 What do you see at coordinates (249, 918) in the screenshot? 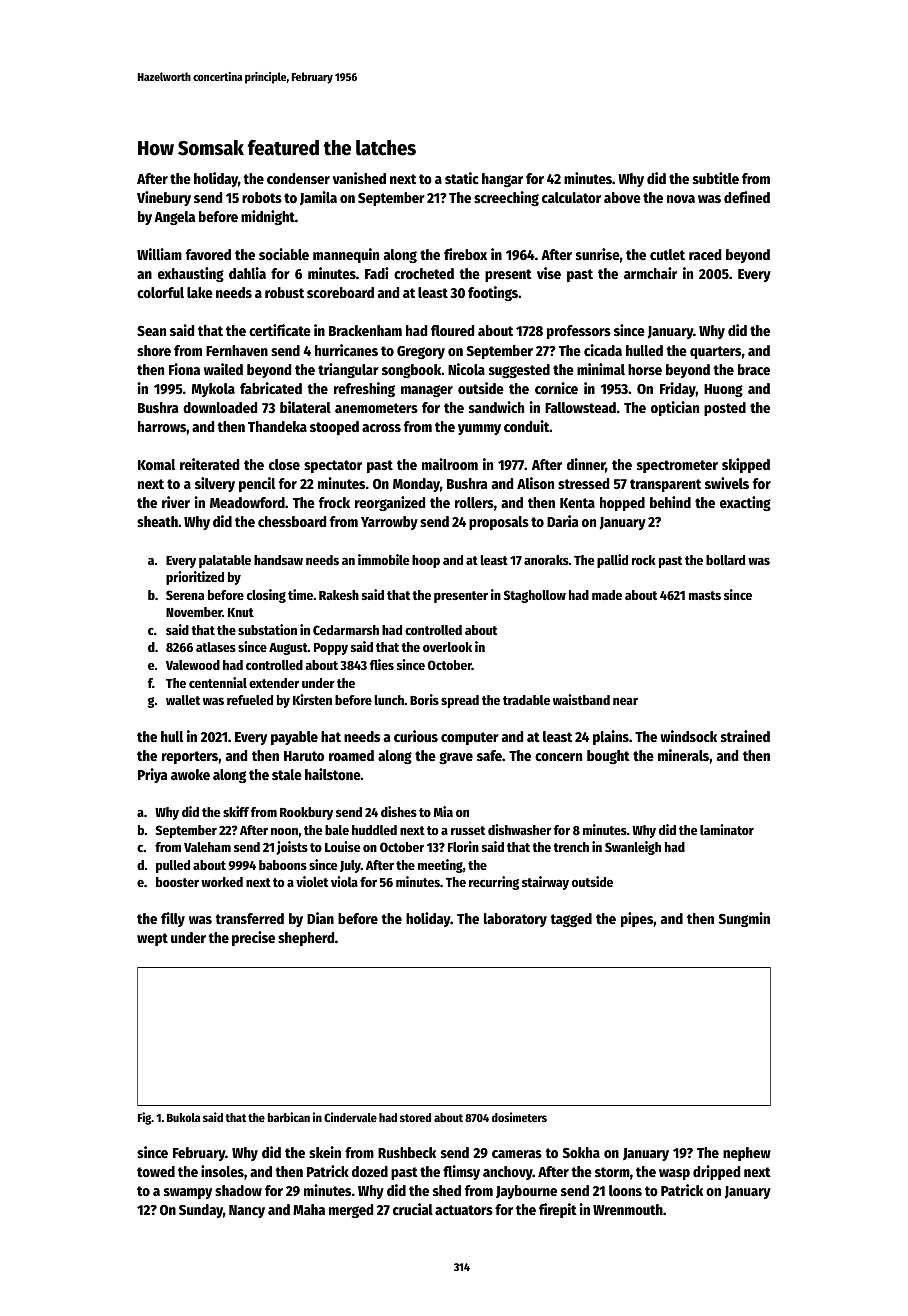
I see `transferred` at bounding box center [249, 918].
